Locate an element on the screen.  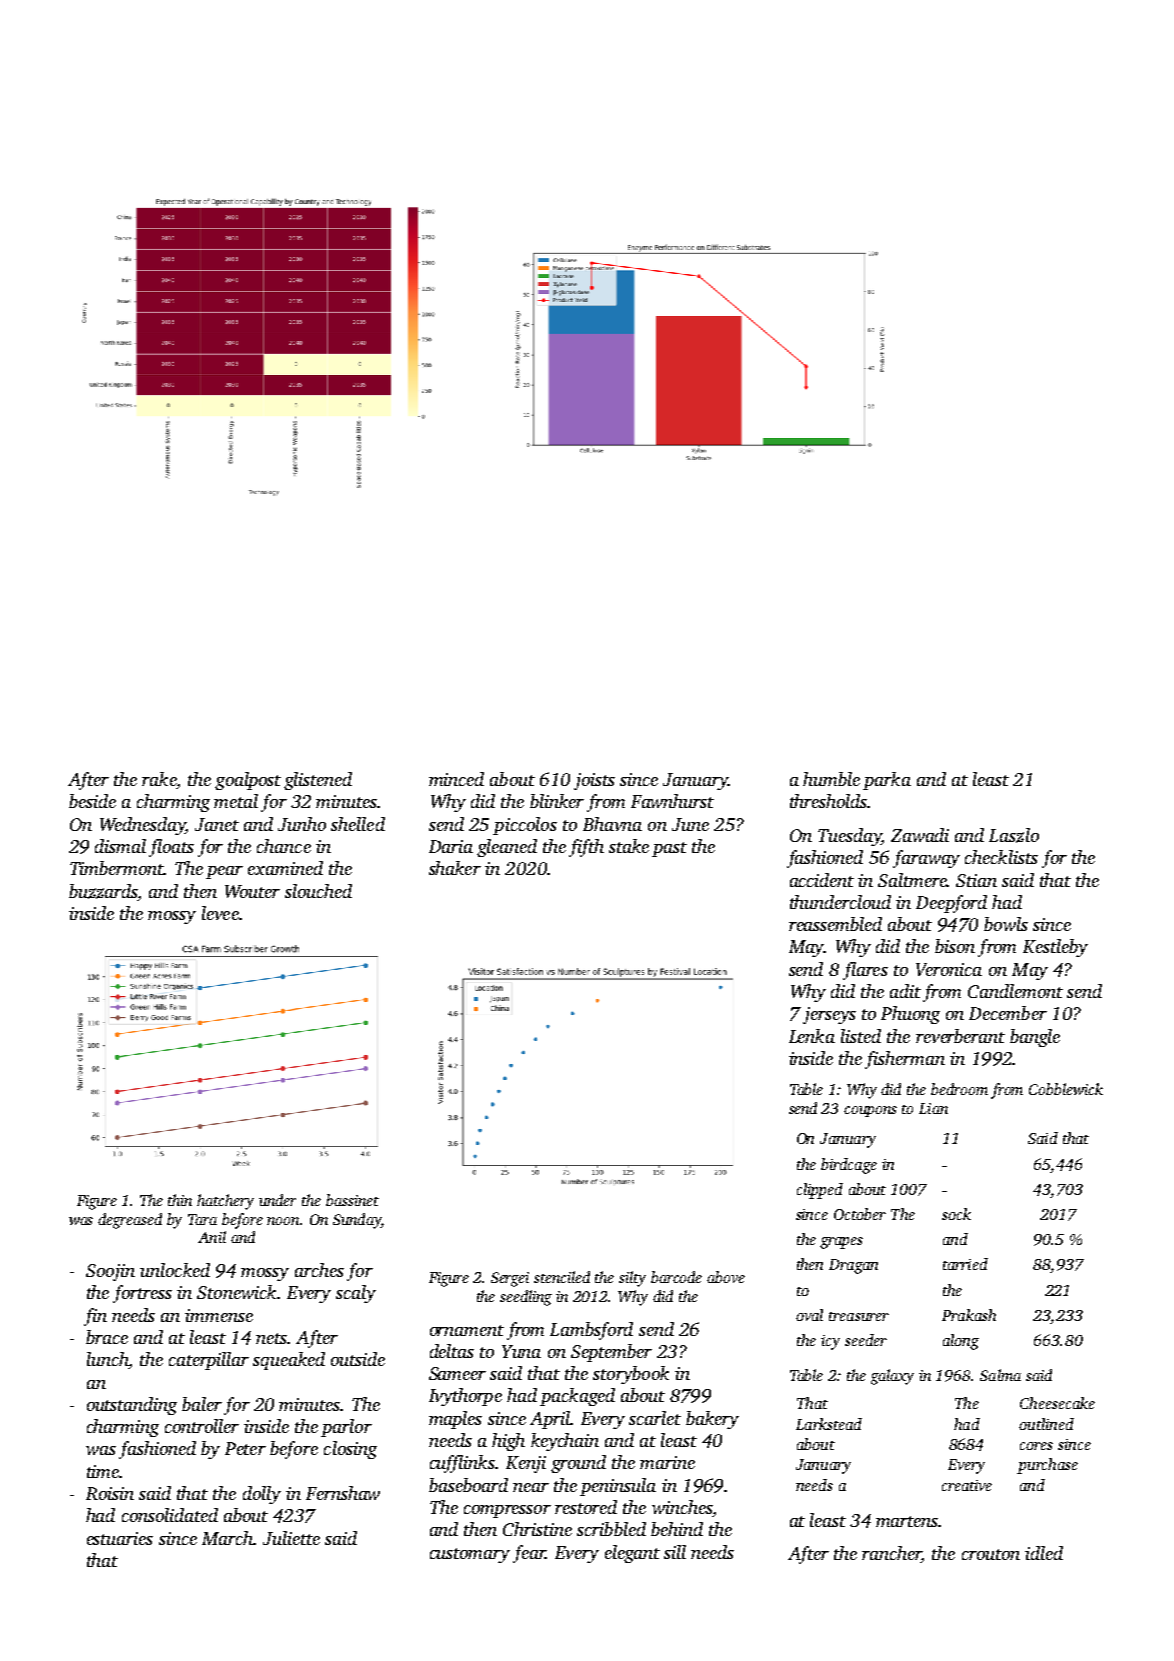
galaxy is located at coordinates (892, 1377).
